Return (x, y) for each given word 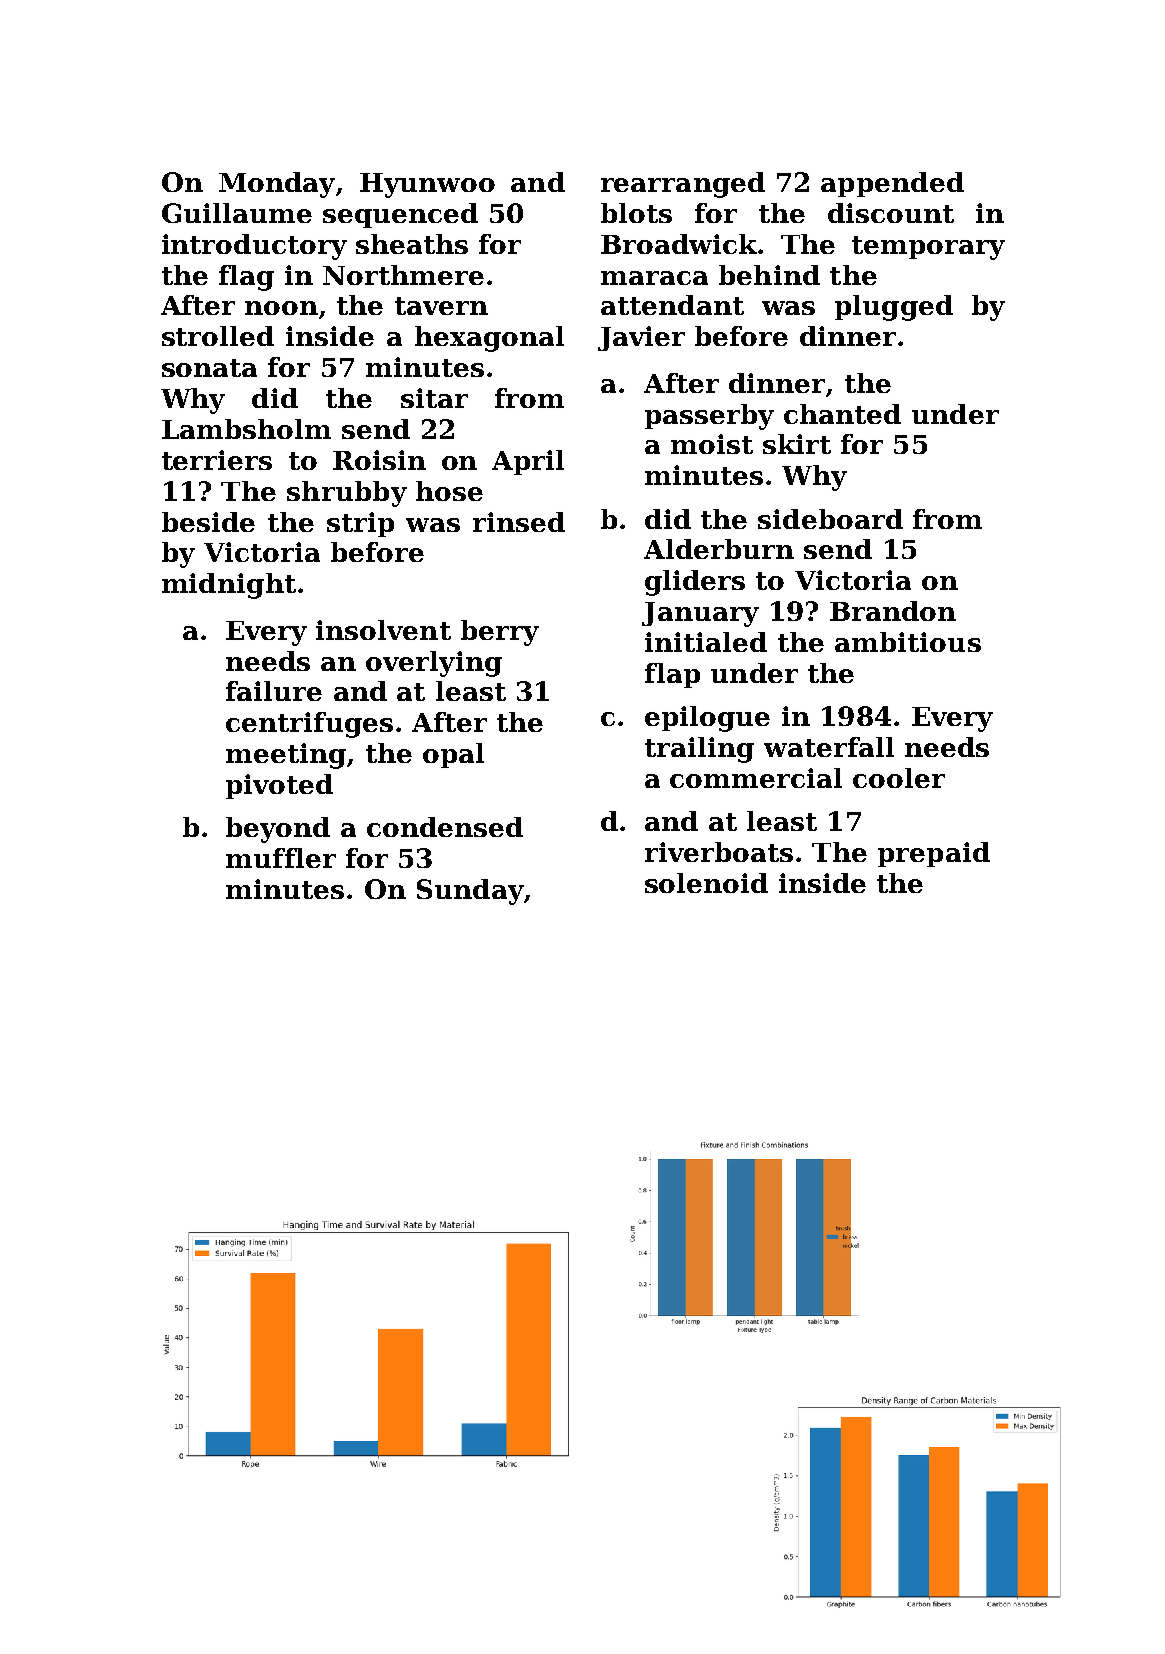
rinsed (519, 522)
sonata (209, 368)
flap (672, 675)
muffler (281, 858)
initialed (706, 642)
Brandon (893, 611)
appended (892, 184)
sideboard (830, 519)
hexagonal (489, 339)
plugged (894, 308)
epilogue (707, 719)
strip (360, 524)
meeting (286, 756)
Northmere (403, 275)
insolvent (383, 630)
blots (636, 213)
